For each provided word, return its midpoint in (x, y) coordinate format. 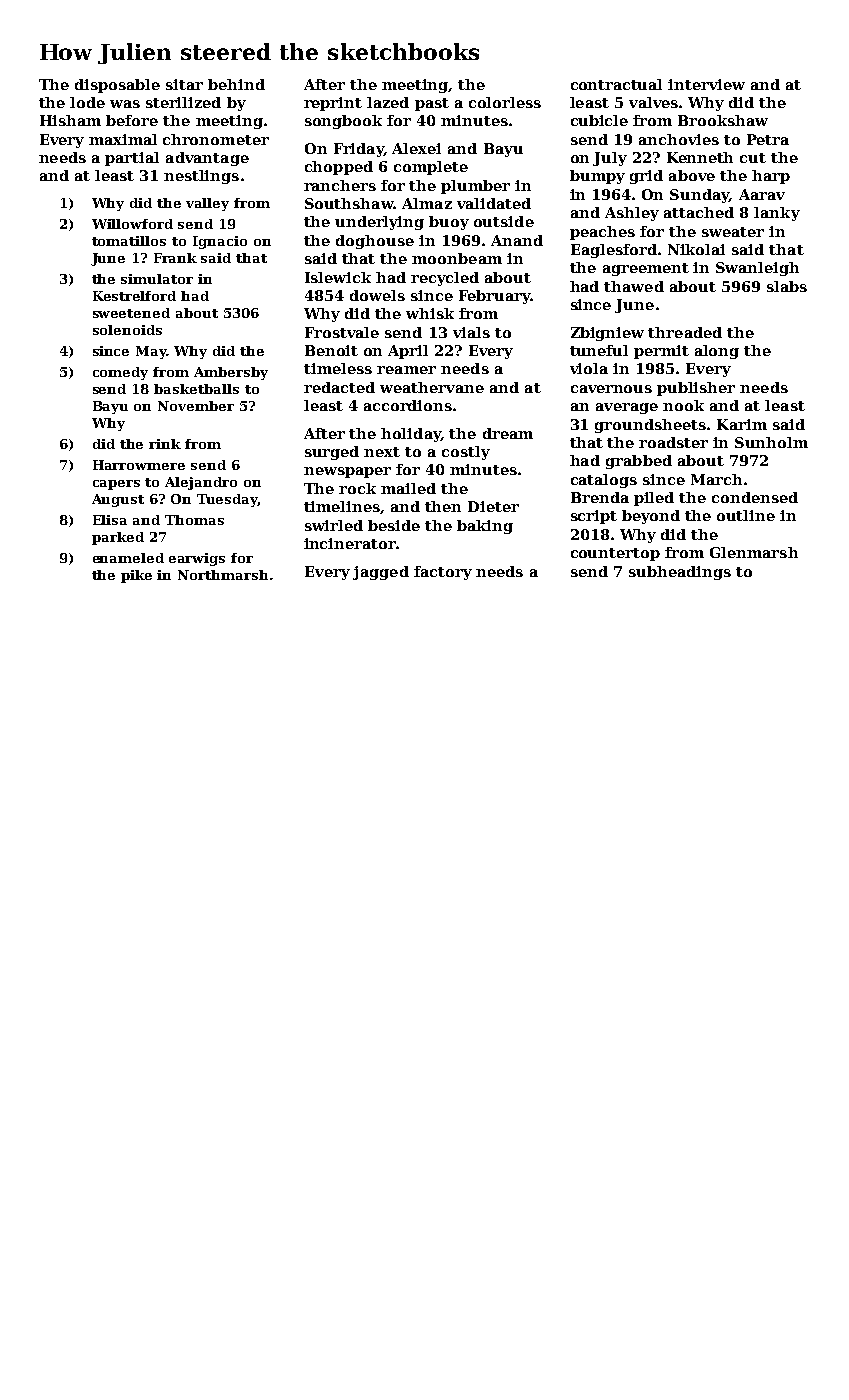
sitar (184, 84)
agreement (646, 269)
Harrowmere (139, 465)
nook (683, 405)
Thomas (194, 520)
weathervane (432, 387)
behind (236, 84)
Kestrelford (134, 296)
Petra (768, 139)
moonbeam (457, 258)
